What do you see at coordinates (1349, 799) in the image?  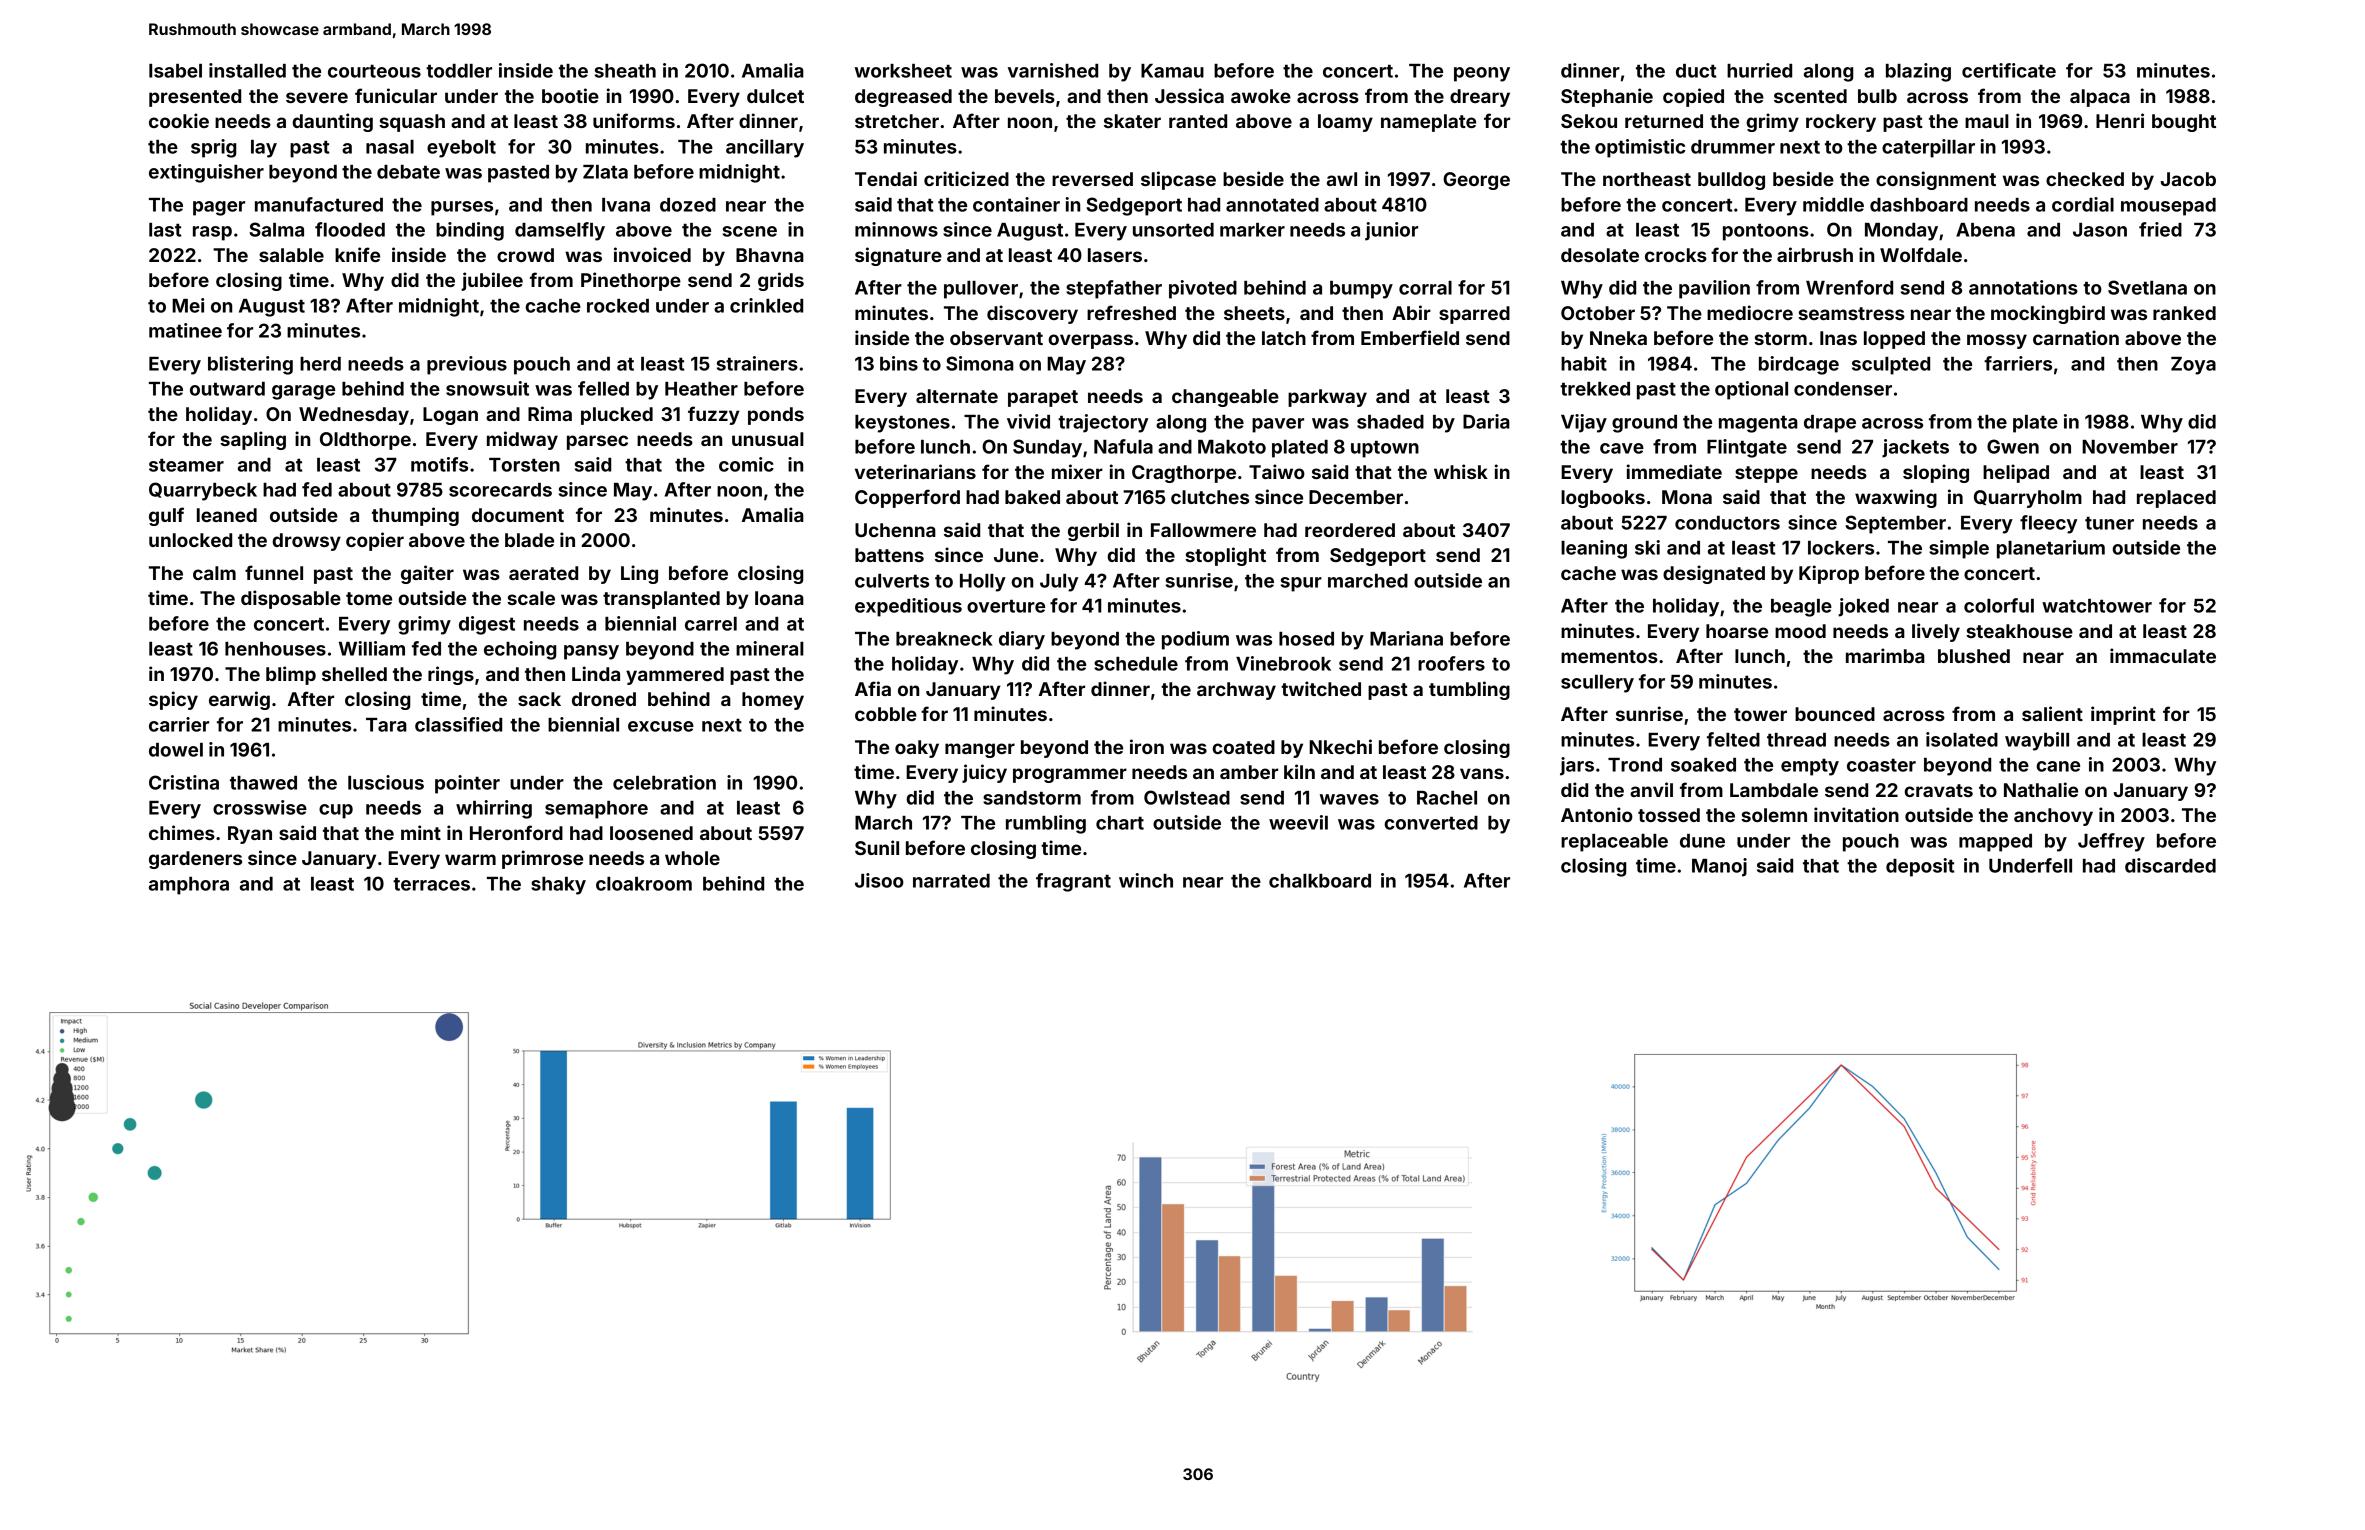 I see `waves` at bounding box center [1349, 799].
